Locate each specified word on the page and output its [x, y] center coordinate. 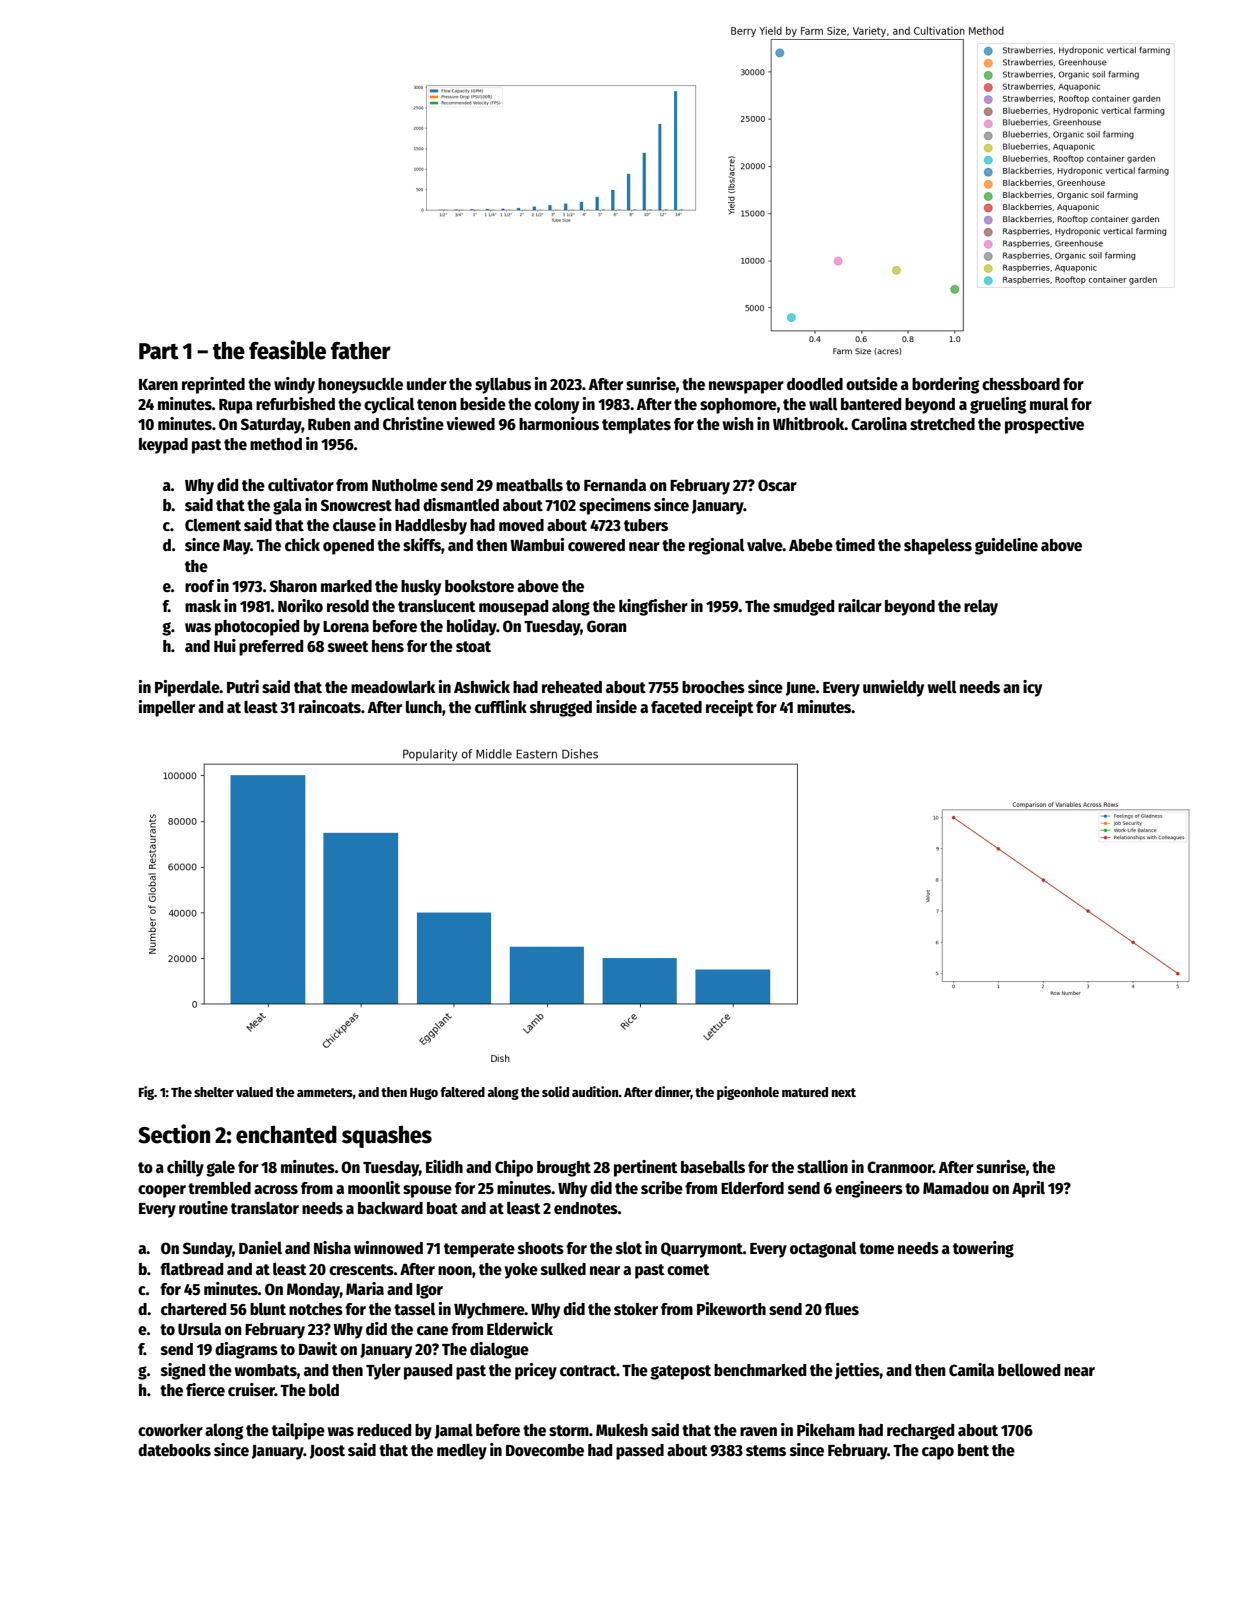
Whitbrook [809, 423]
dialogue [499, 1350]
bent [973, 1450]
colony [556, 405]
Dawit [318, 1348]
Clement [213, 525]
